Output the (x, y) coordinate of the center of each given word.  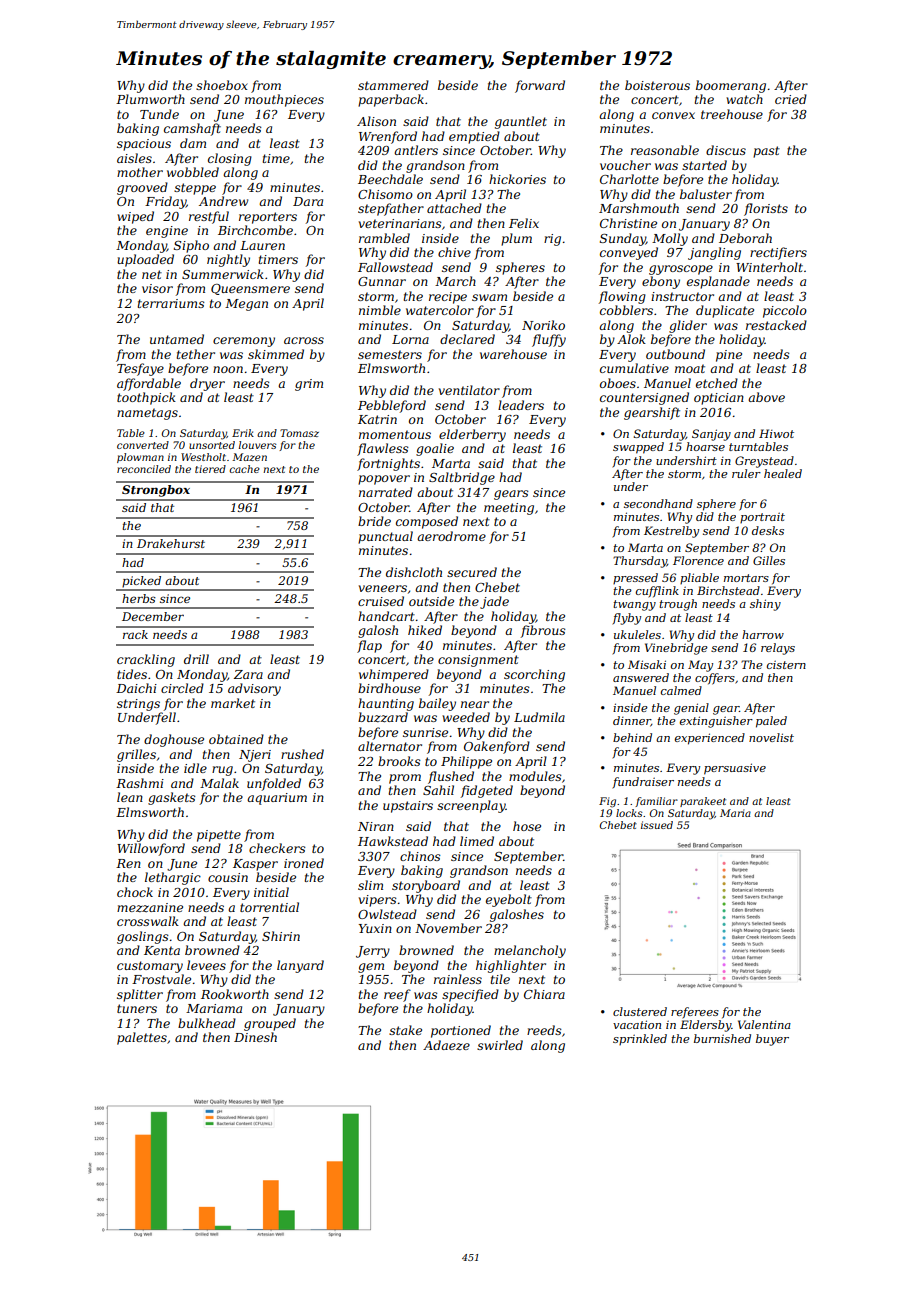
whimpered (394, 675)
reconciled (144, 469)
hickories (517, 179)
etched (717, 383)
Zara (248, 674)
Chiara (544, 994)
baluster (706, 194)
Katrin (377, 419)
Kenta (162, 950)
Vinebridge (676, 649)
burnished (722, 1038)
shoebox (222, 85)
